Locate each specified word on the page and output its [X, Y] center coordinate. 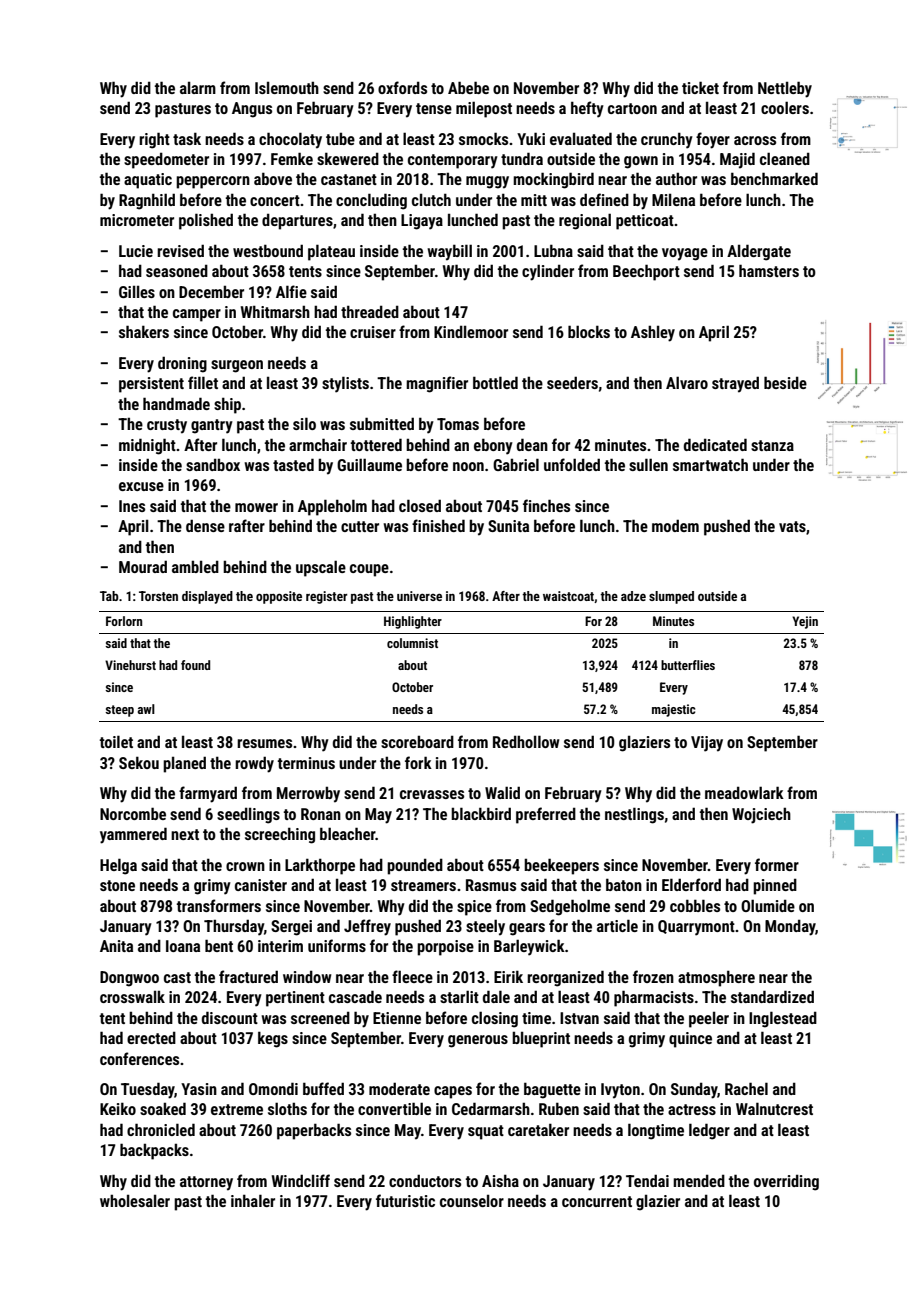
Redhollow [526, 741]
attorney [206, 1183]
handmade [176, 403]
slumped [671, 597]
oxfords [402, 87]
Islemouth [287, 87]
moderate [399, 1088]
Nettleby [785, 89]
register [327, 597]
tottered [376, 444]
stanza [772, 445]
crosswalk [132, 996]
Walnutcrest [774, 1108]
